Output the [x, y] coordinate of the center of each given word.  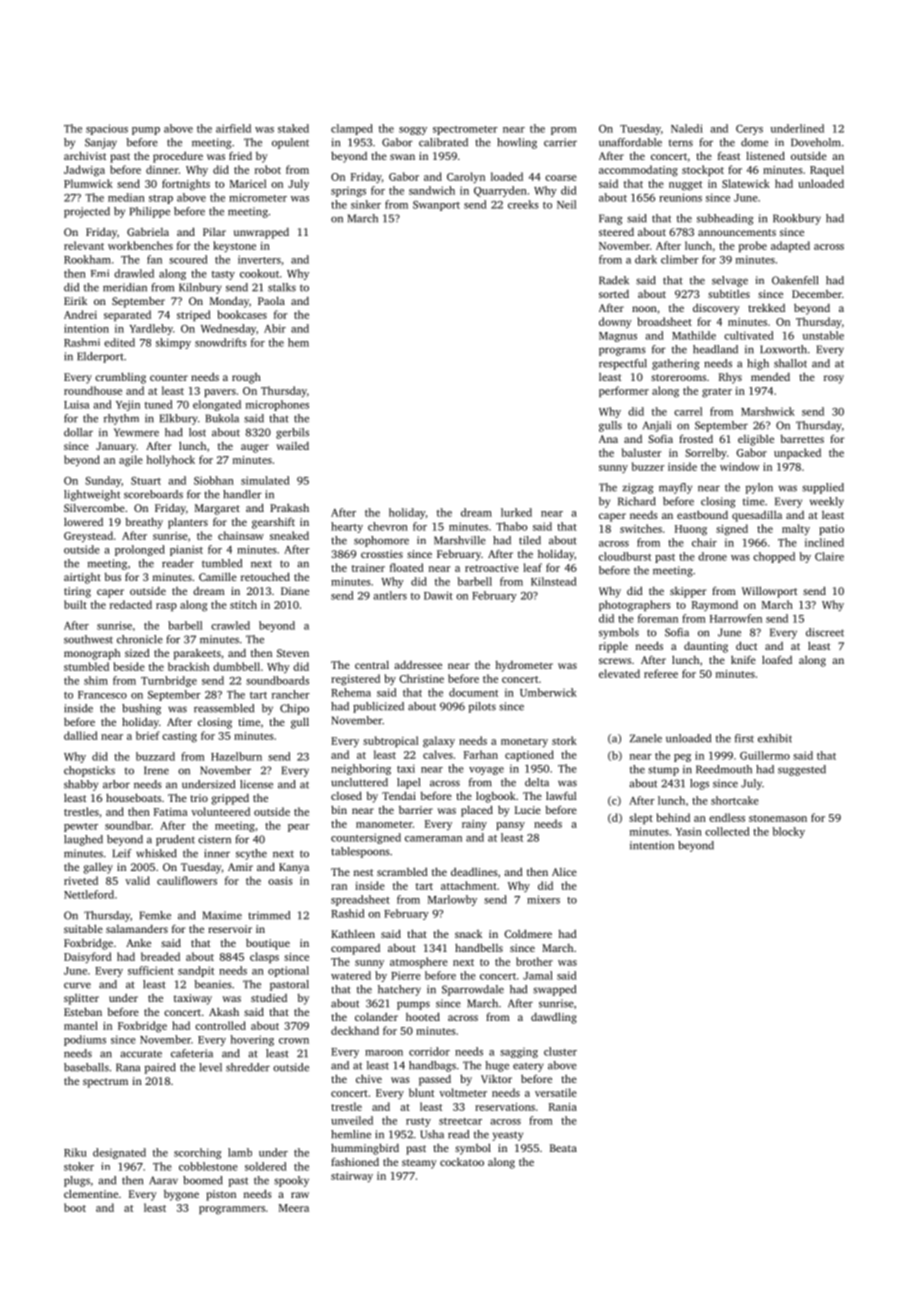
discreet [825, 632]
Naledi [687, 128]
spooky [291, 1181]
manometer [384, 824]
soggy [413, 131]
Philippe [150, 212]
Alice [564, 872]
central [372, 665]
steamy [419, 1164]
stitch [243, 604]
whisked [156, 853]
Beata [563, 1148]
